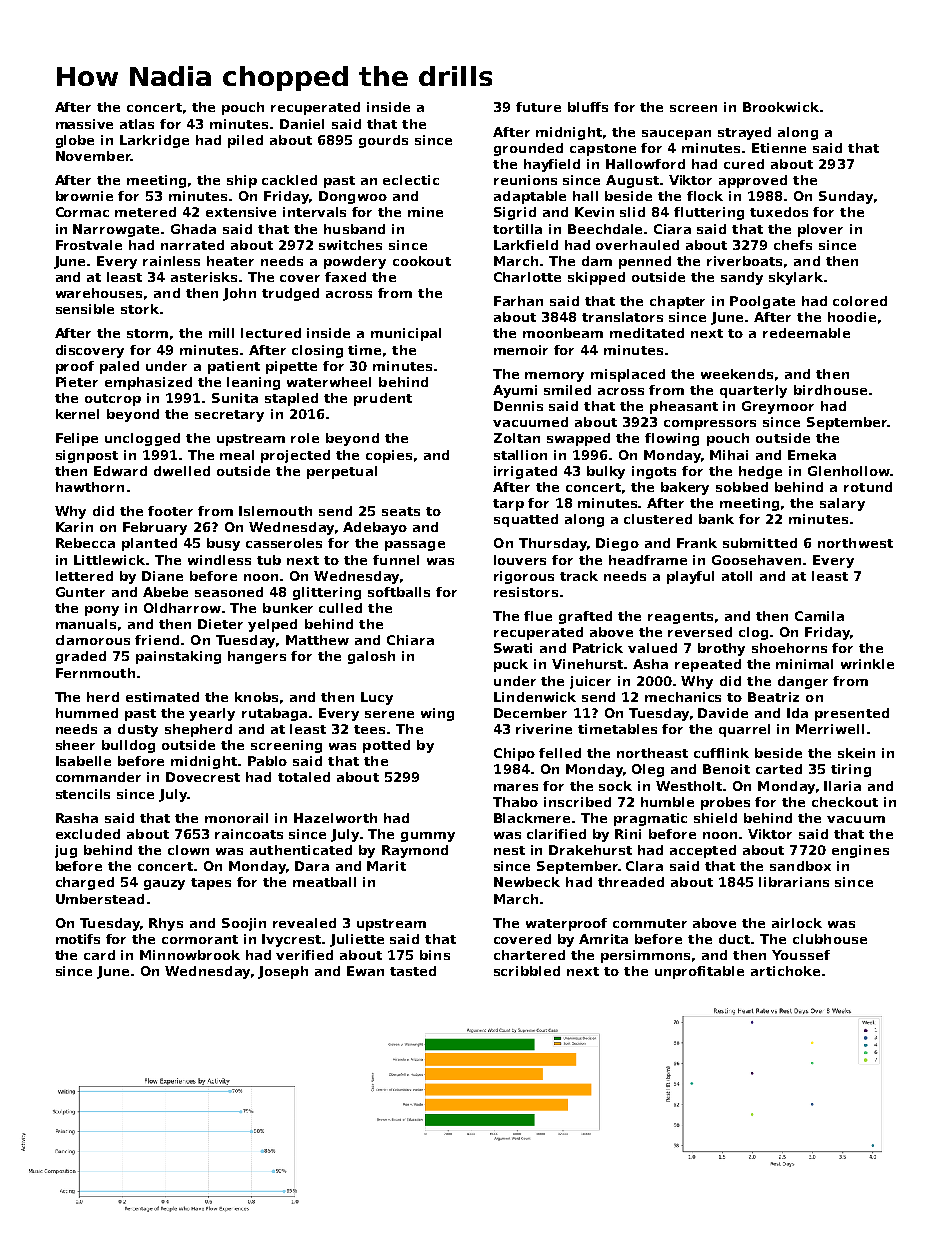  What do you see at coordinates (856, 753) in the screenshot?
I see `skein` at bounding box center [856, 753].
